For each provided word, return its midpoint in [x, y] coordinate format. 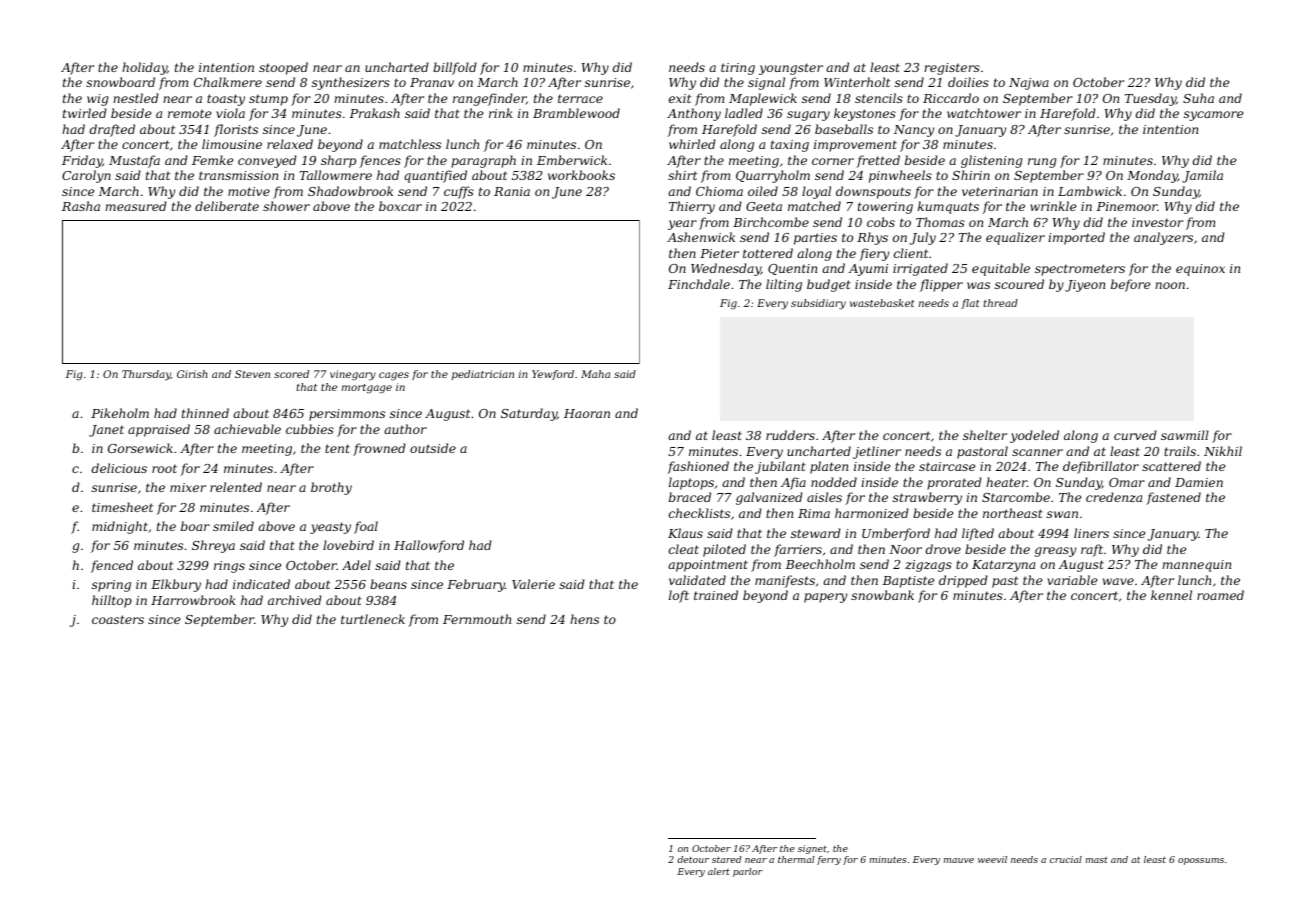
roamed [1220, 595]
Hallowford [429, 546]
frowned [379, 449]
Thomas [940, 222]
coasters [118, 619]
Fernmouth [477, 619]
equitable [1001, 269]
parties [815, 239]
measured [136, 206]
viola [230, 113]
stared [726, 859]
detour [693, 859]
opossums [1201, 861]
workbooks [581, 175]
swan [1062, 514]
